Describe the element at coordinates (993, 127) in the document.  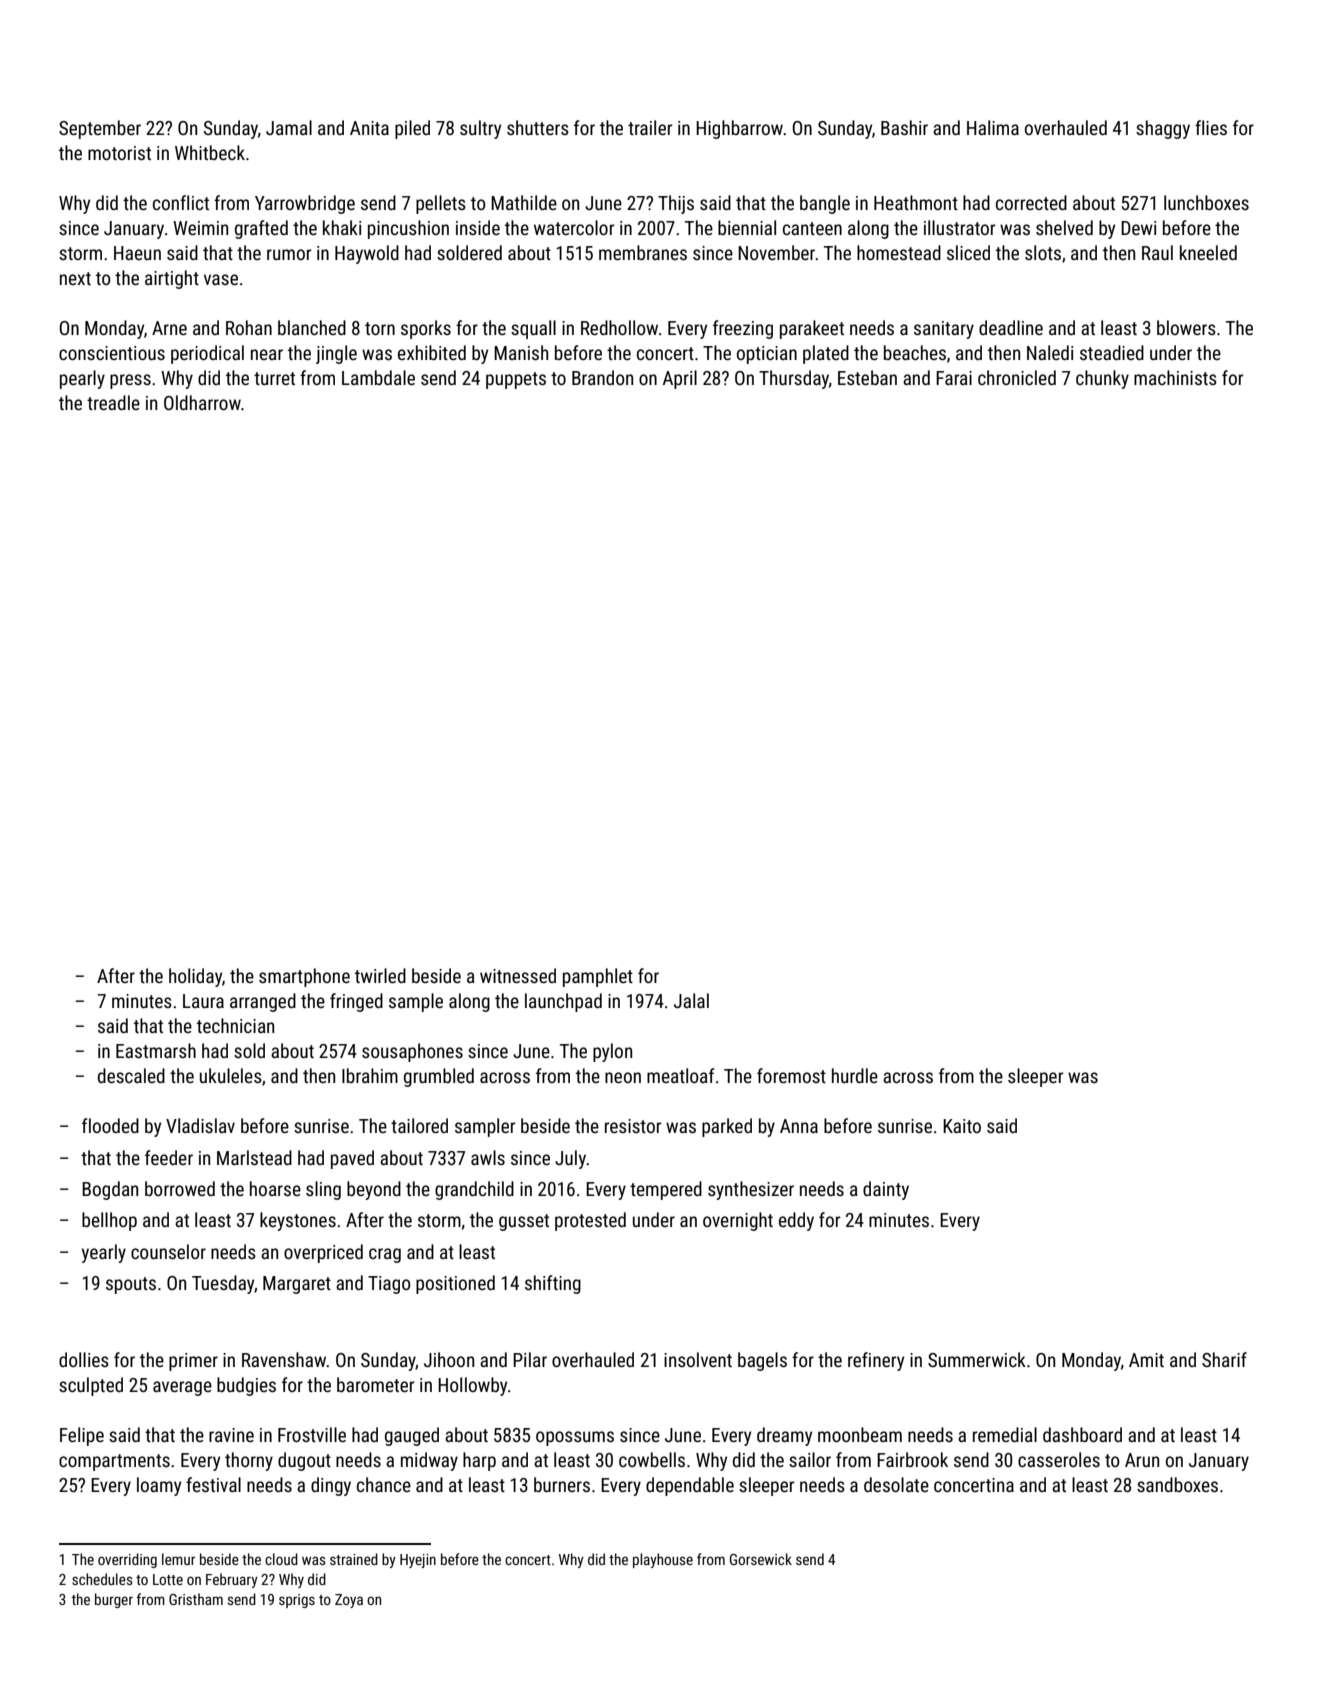
I see `Halima` at that location.
